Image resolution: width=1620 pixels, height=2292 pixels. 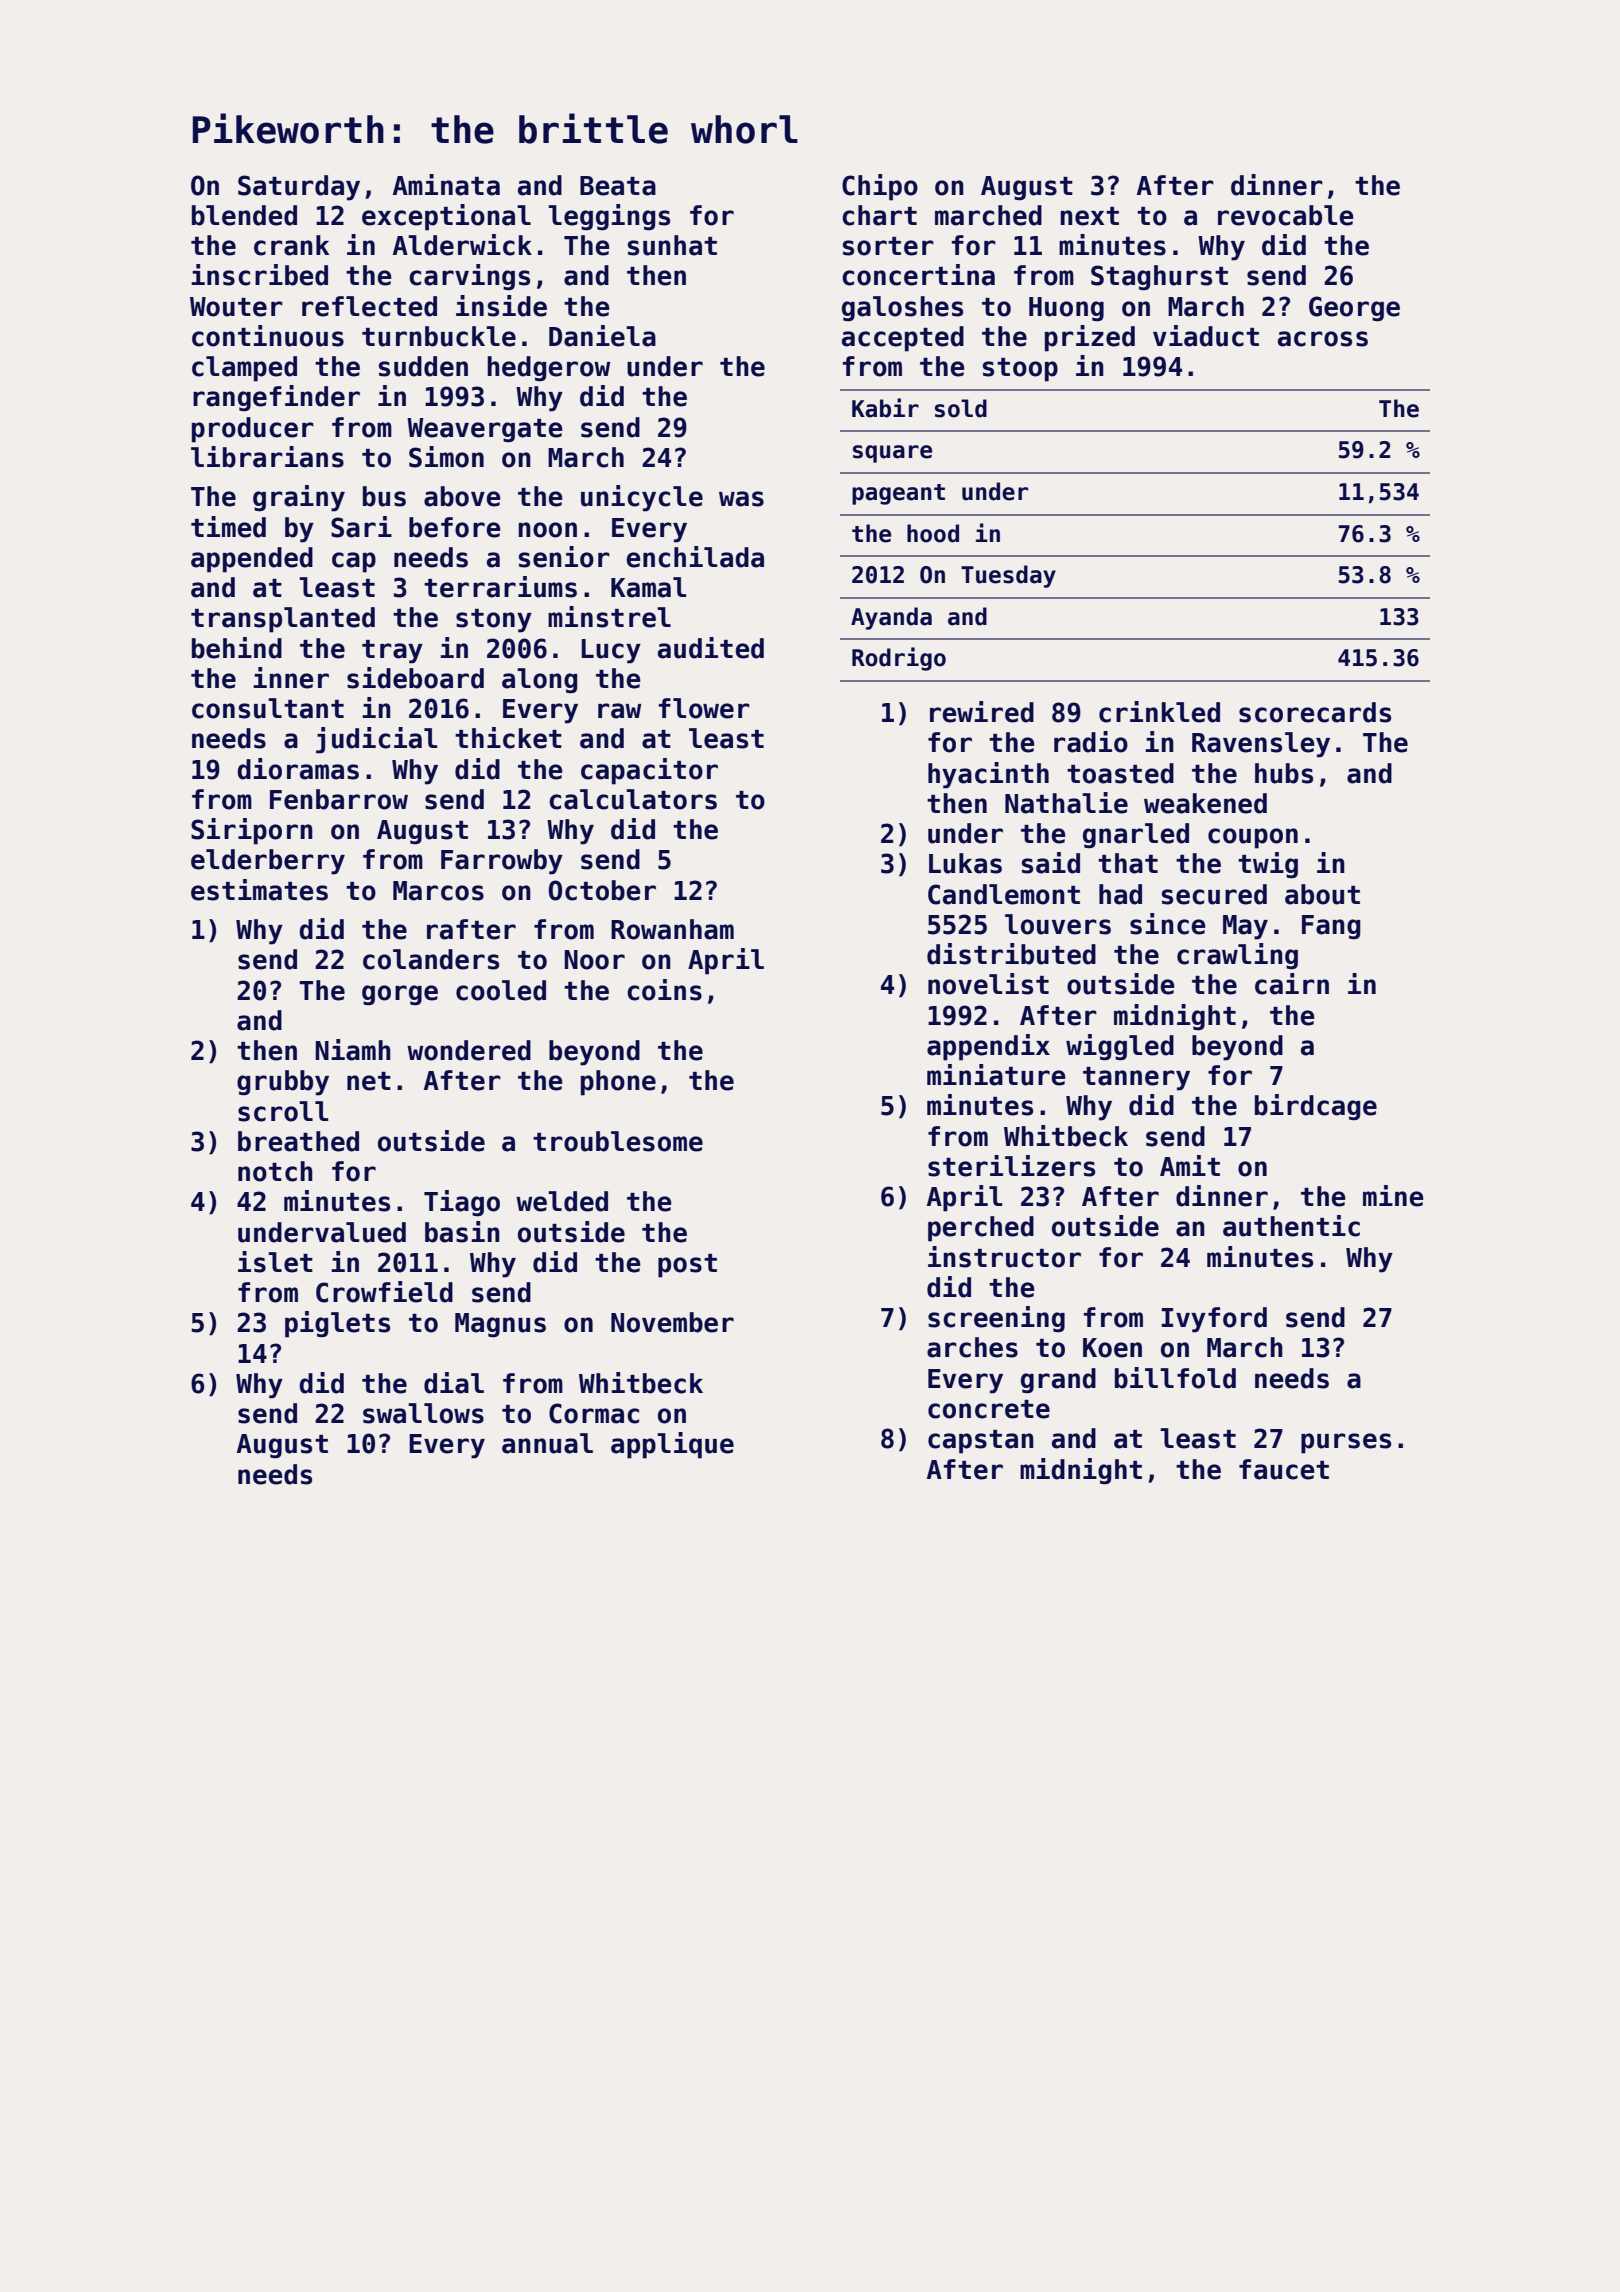 What do you see at coordinates (1008, 576) in the image?
I see `Tuesday` at bounding box center [1008, 576].
